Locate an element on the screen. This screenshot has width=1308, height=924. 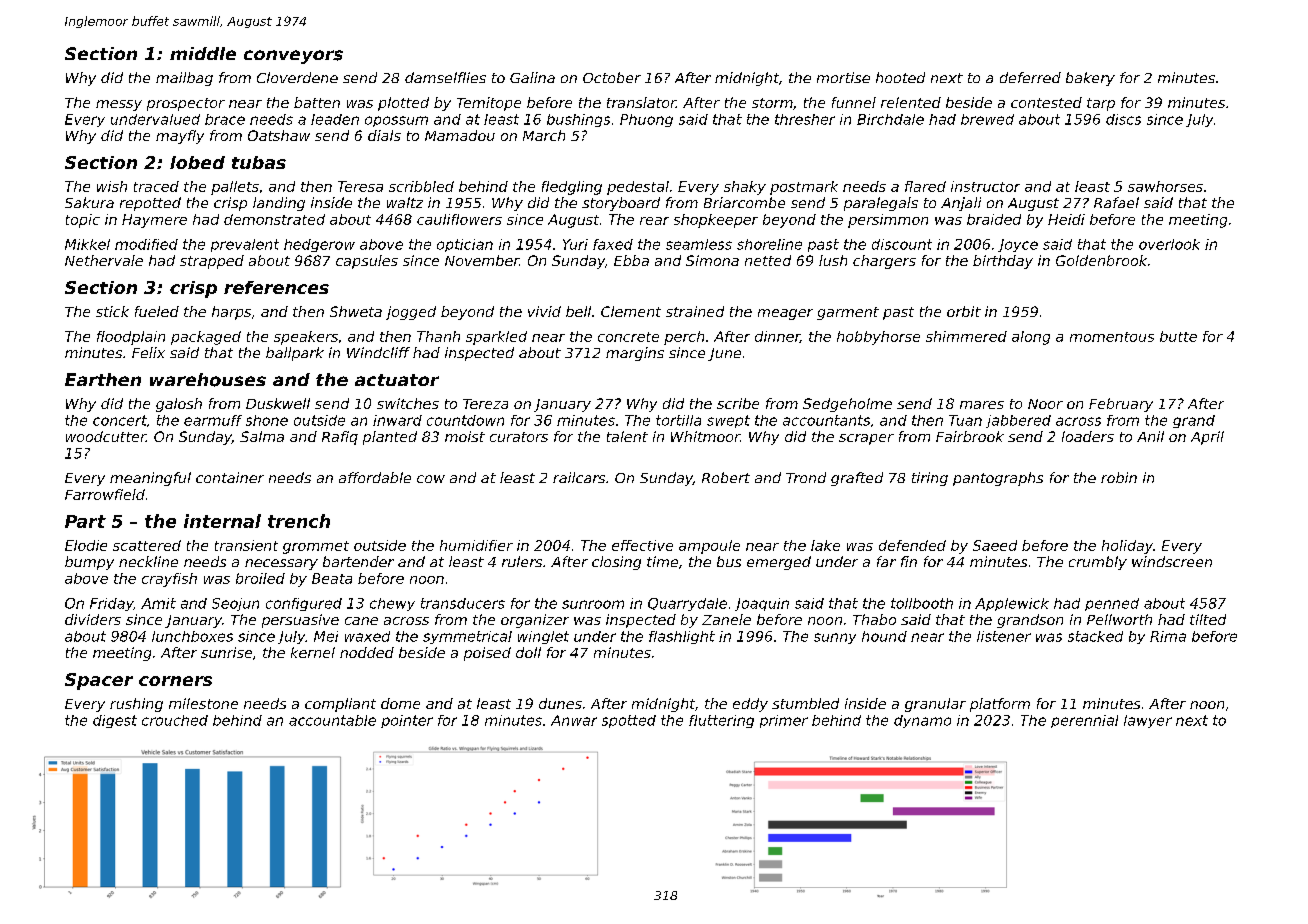
translator is located at coordinates (641, 102).
